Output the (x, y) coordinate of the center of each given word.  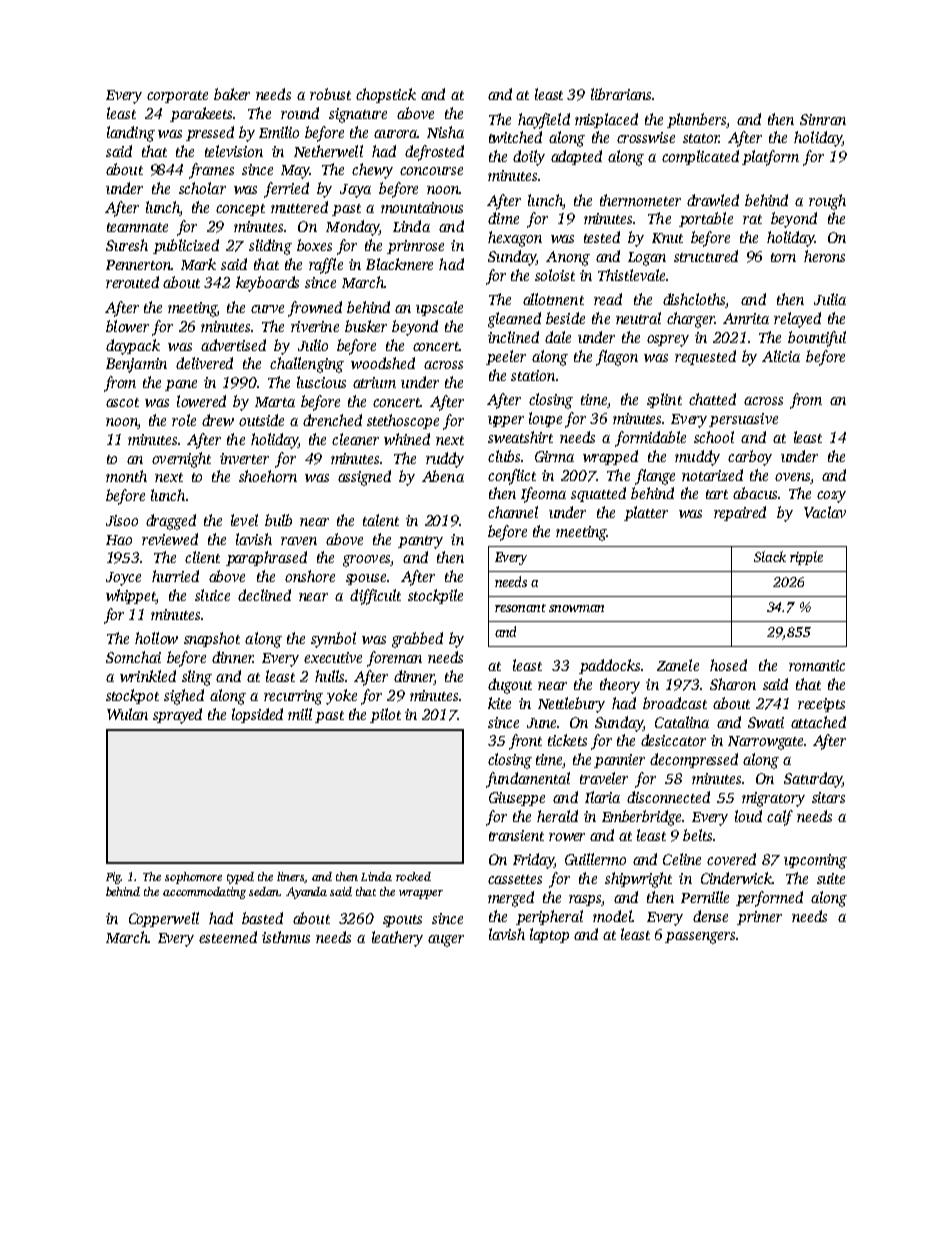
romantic (817, 665)
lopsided (257, 715)
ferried (286, 190)
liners (291, 877)
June (541, 723)
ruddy (445, 460)
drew (218, 420)
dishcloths (694, 300)
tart (717, 494)
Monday (352, 228)
